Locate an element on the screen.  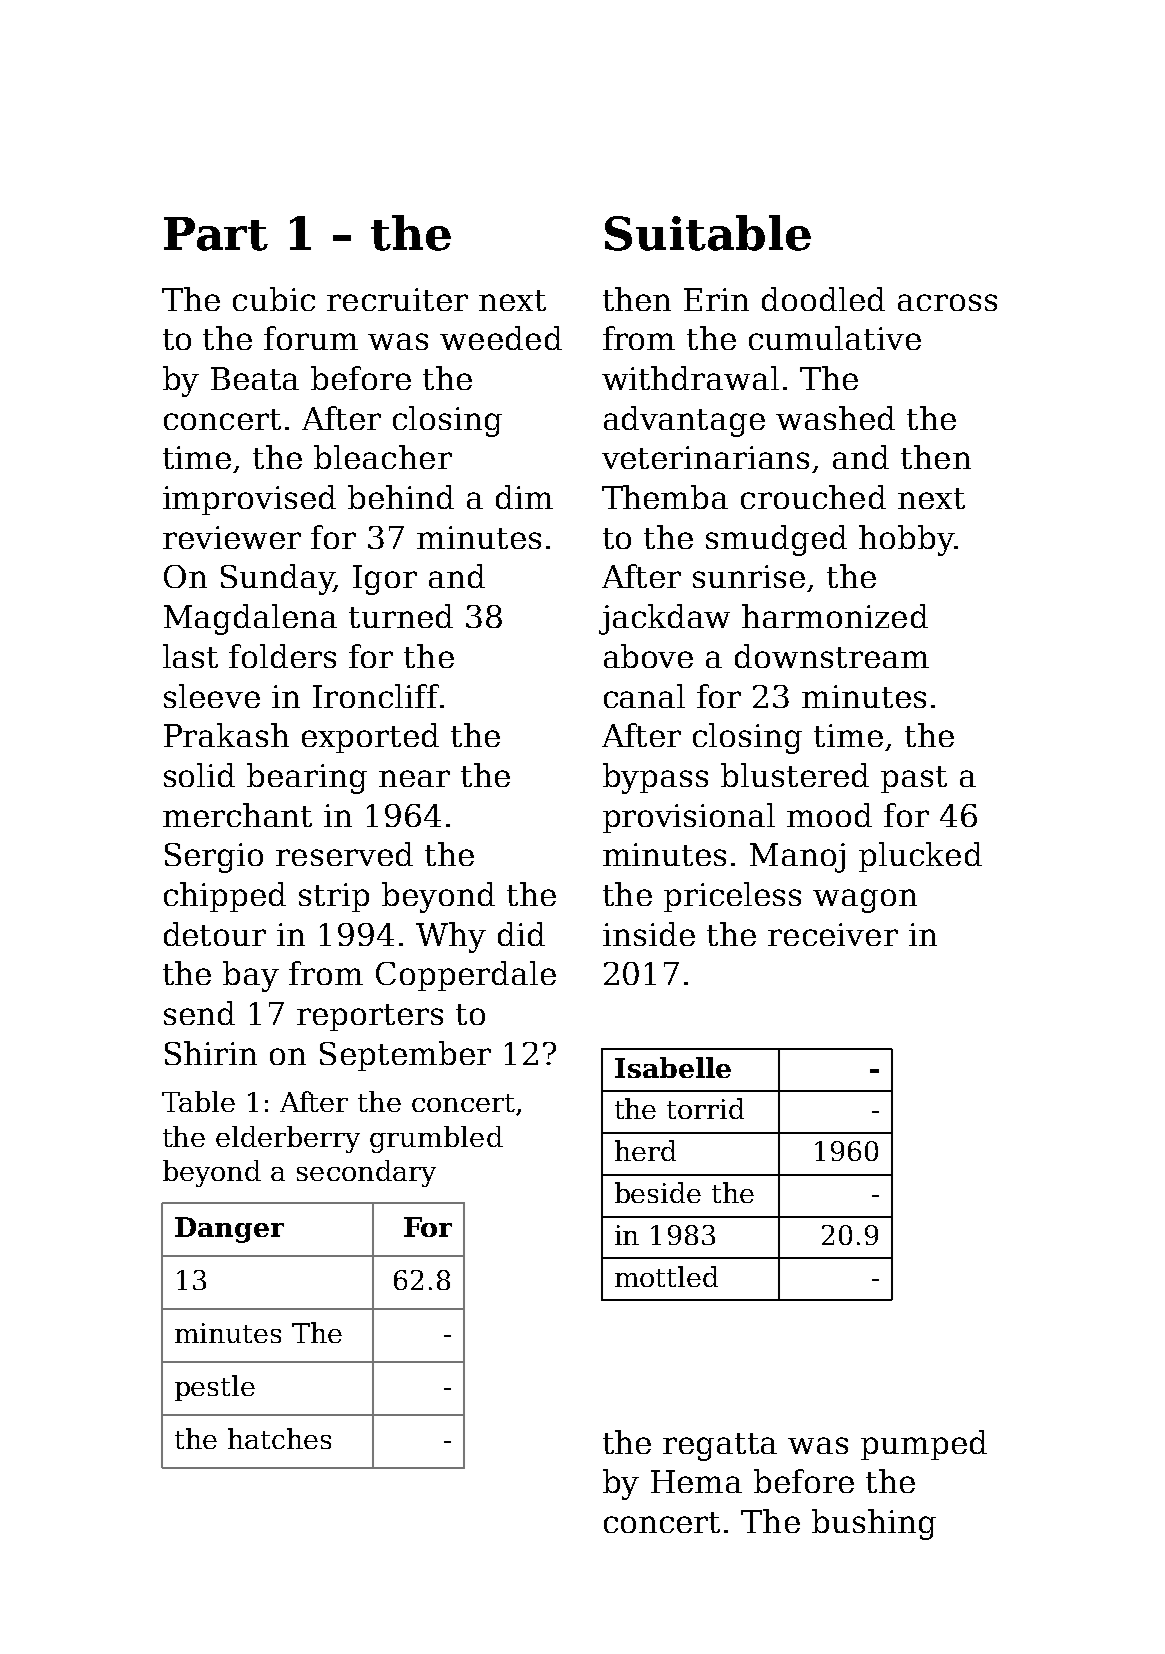
dim is located at coordinates (524, 497).
